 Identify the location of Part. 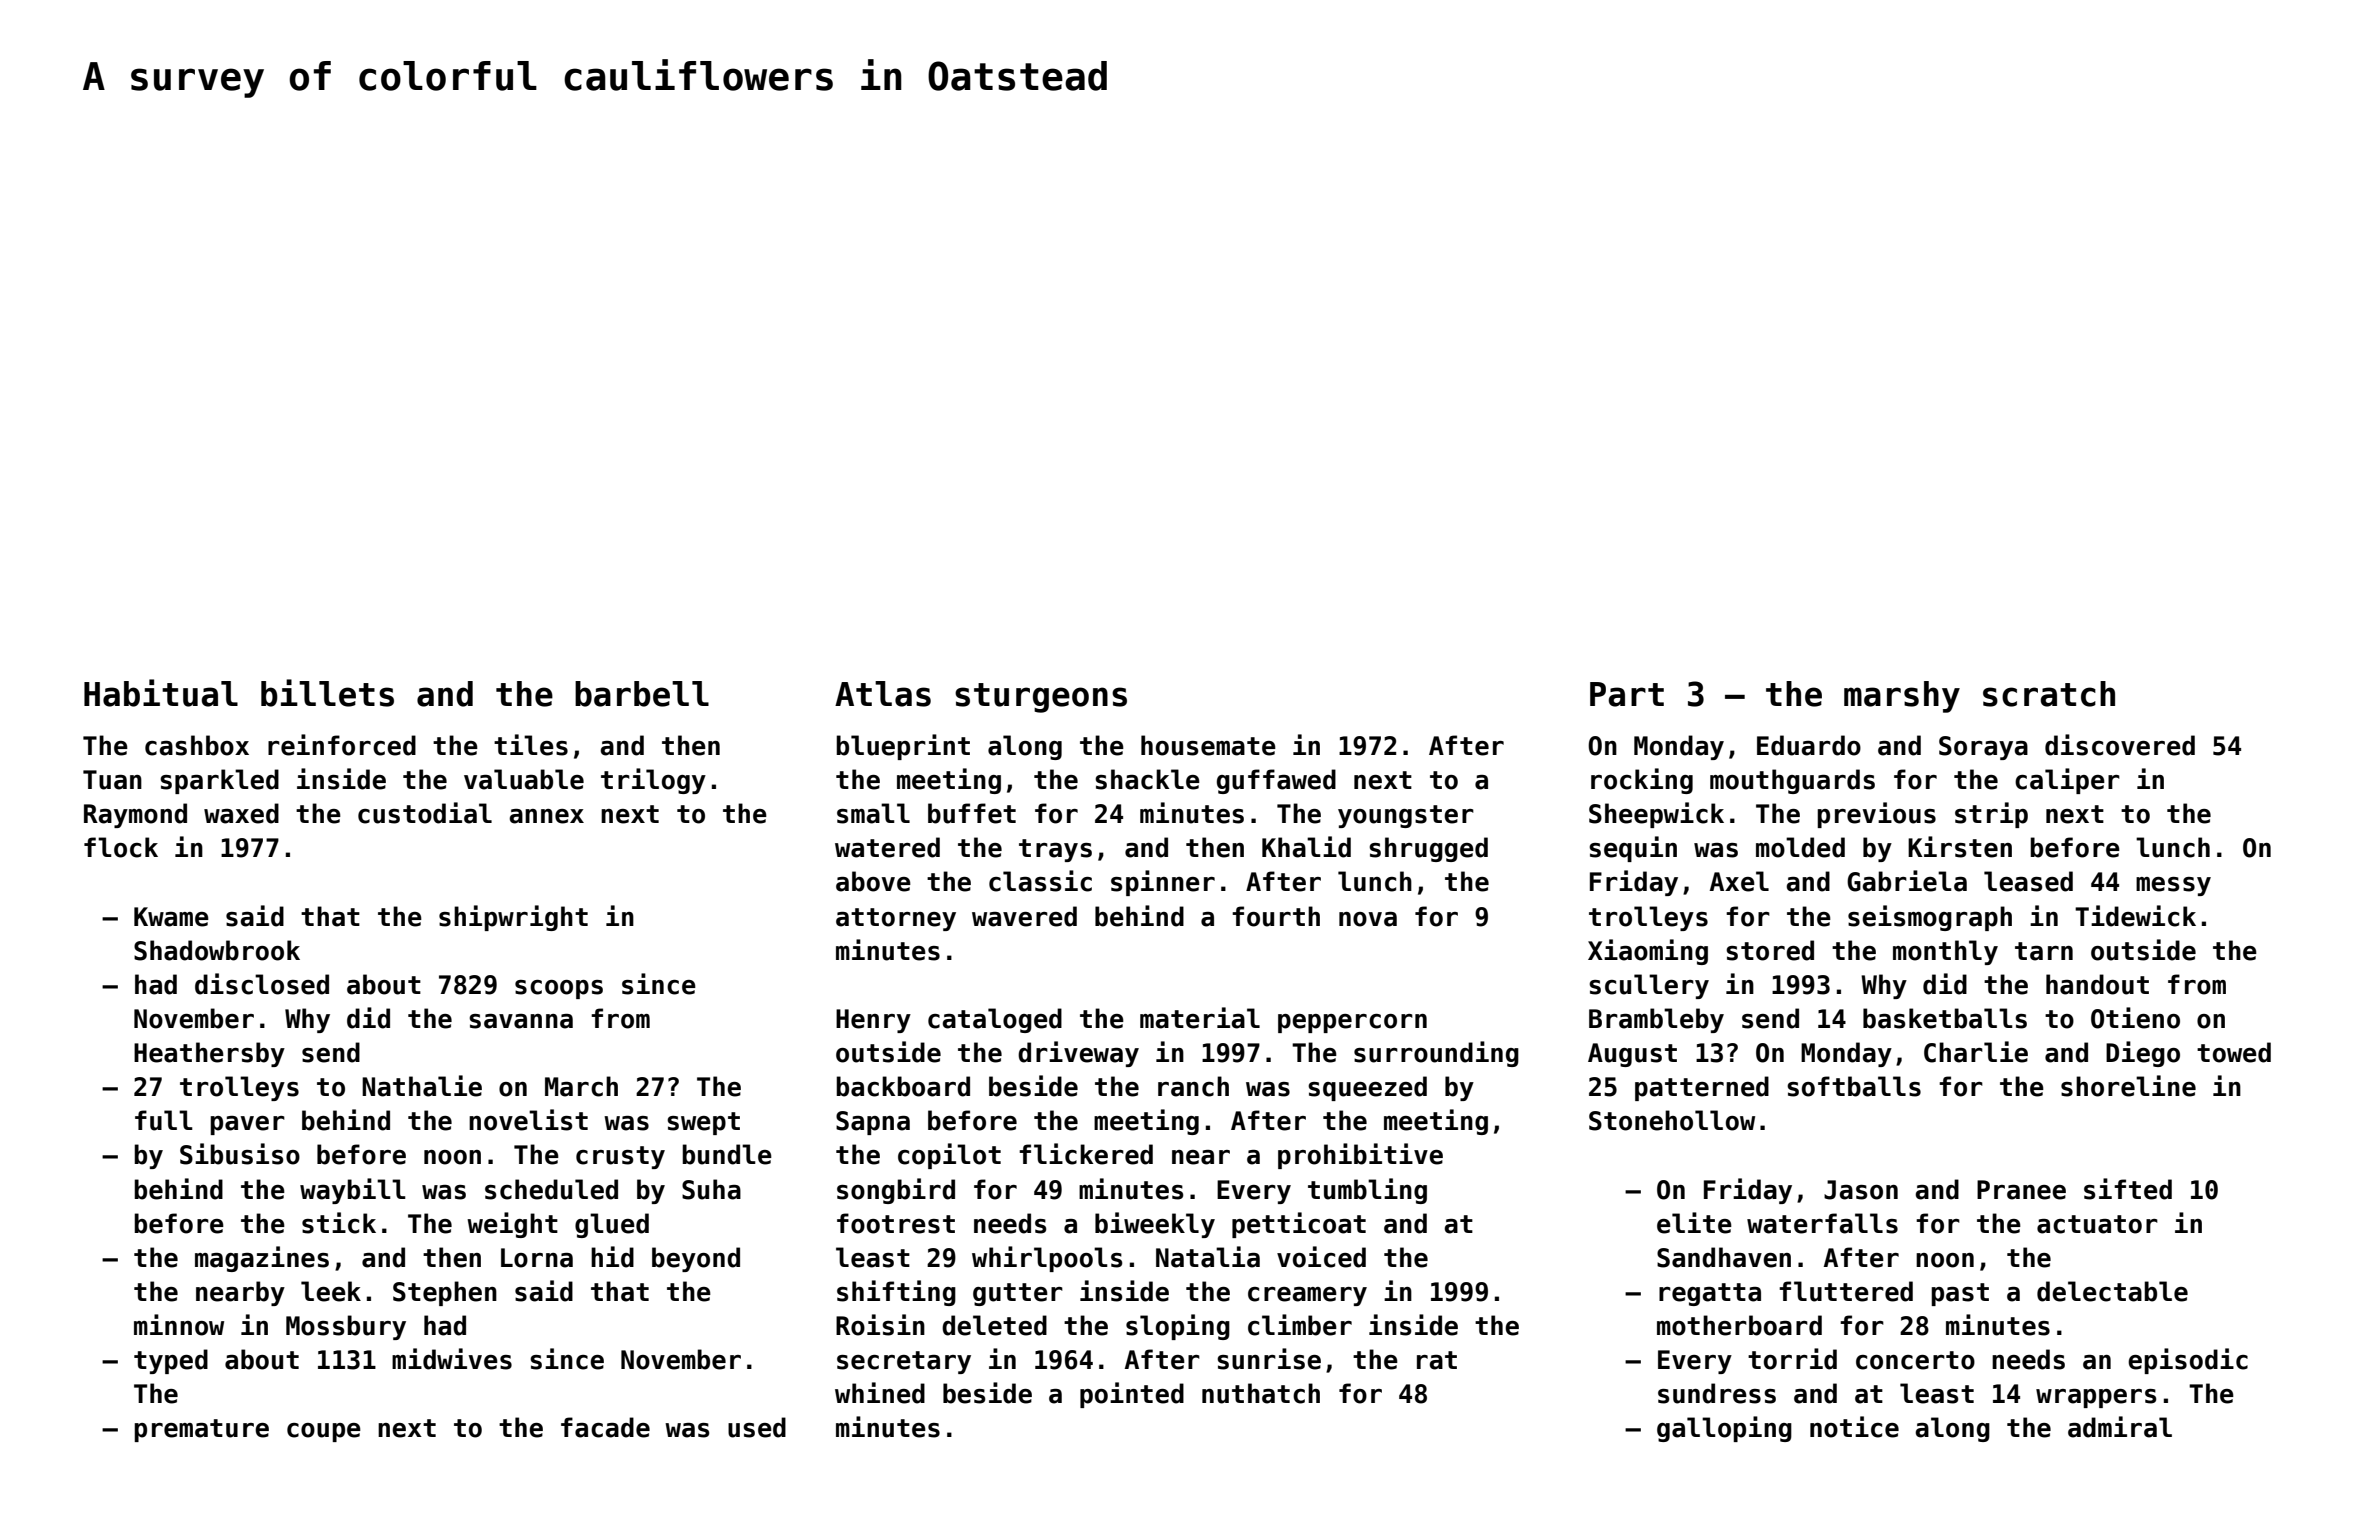
(1627, 694).
